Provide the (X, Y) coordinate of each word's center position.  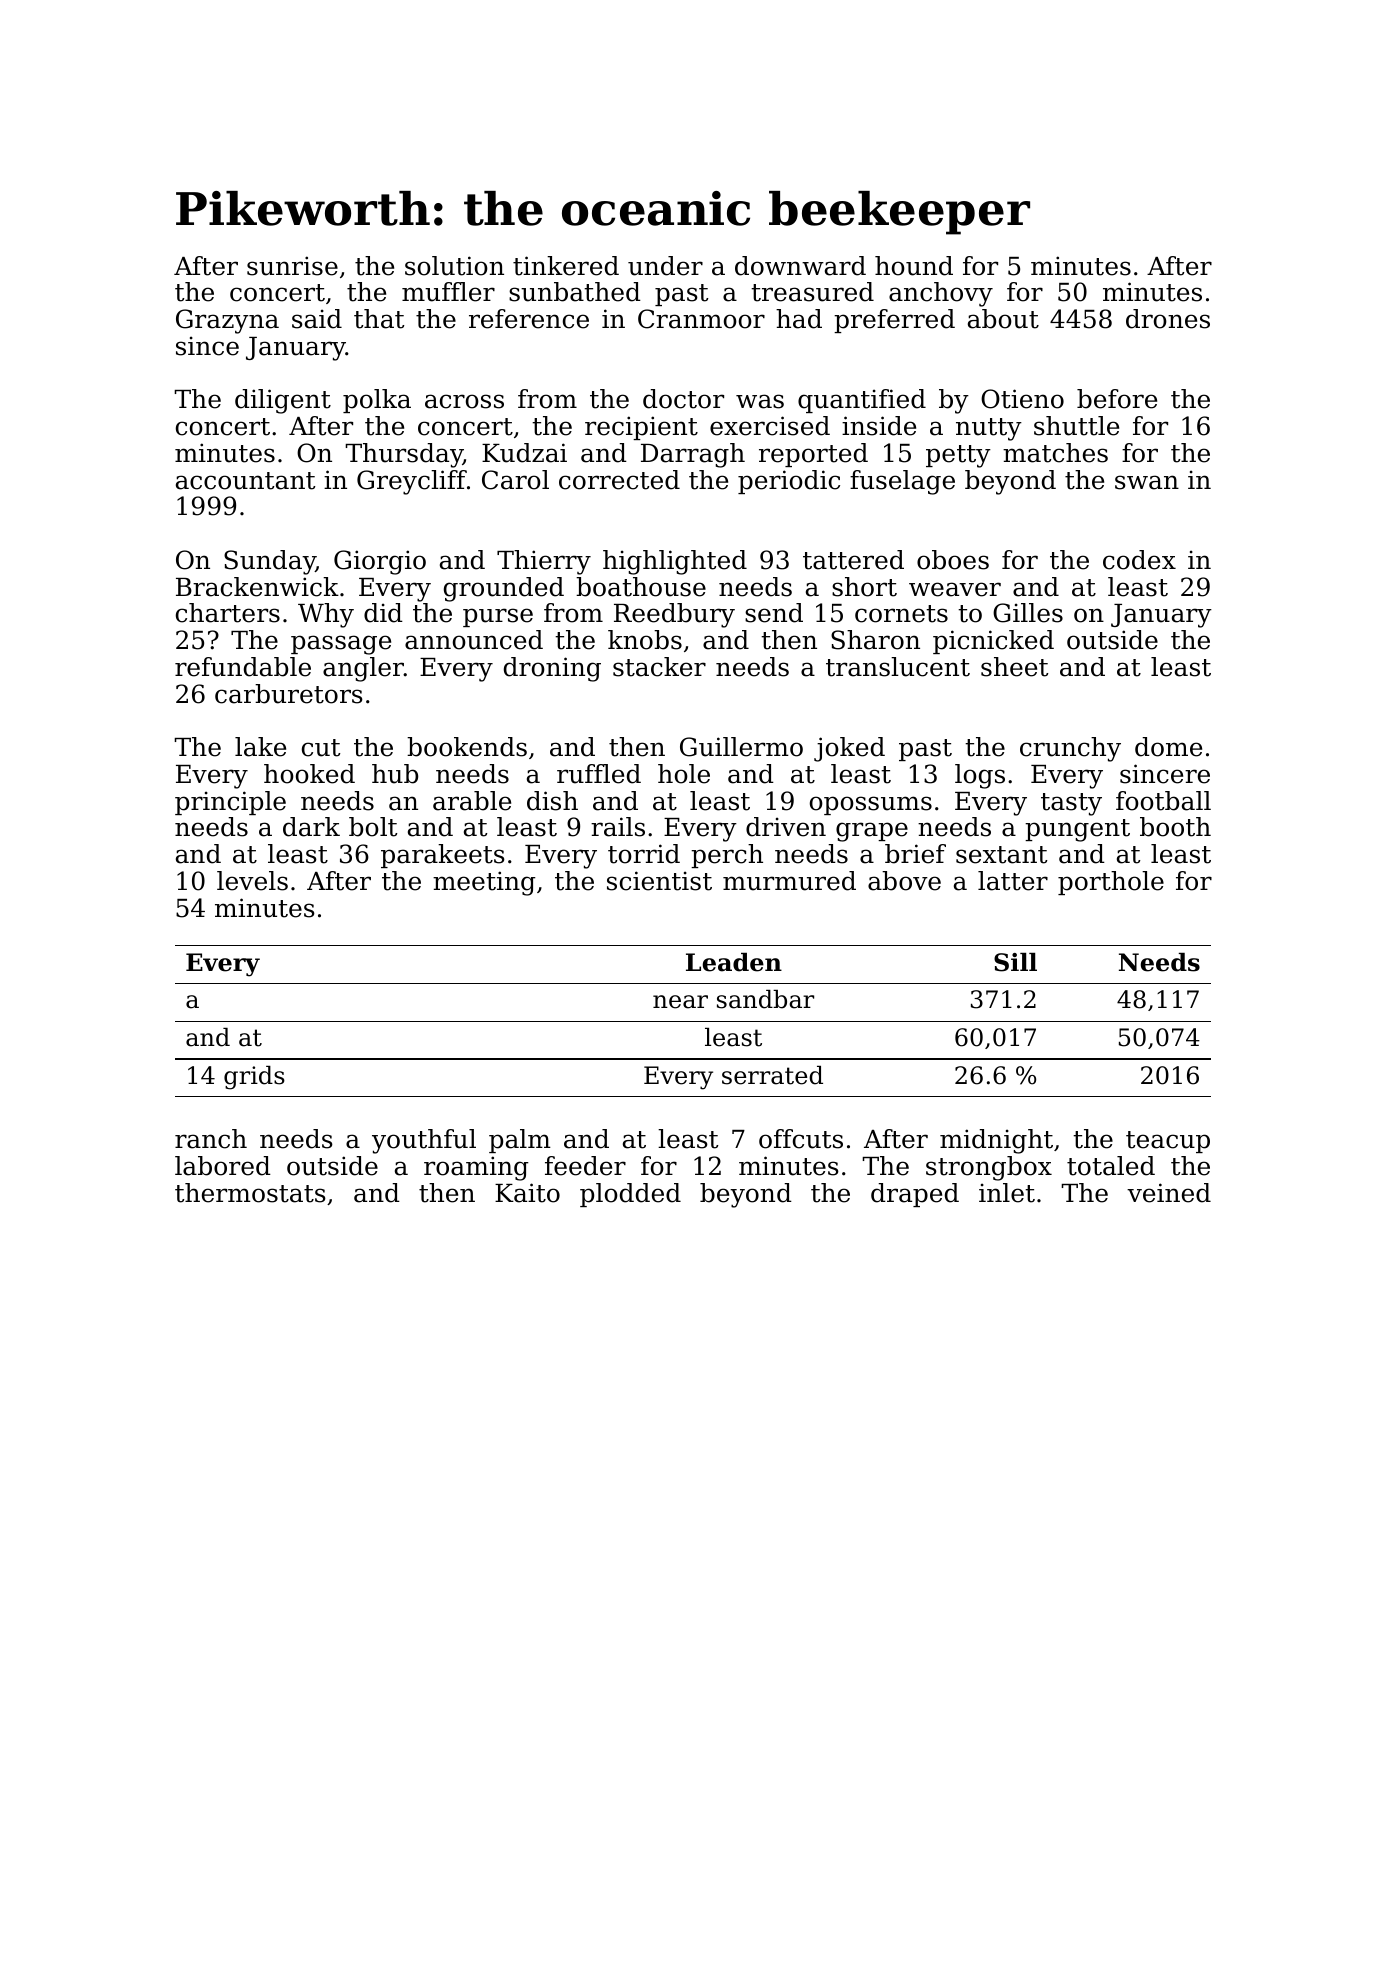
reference (529, 319)
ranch (211, 1139)
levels (252, 881)
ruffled (599, 774)
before (1117, 399)
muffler (448, 292)
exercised (770, 426)
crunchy (1070, 749)
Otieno (1022, 399)
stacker (659, 667)
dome (1168, 747)
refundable (243, 667)
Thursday (404, 455)
